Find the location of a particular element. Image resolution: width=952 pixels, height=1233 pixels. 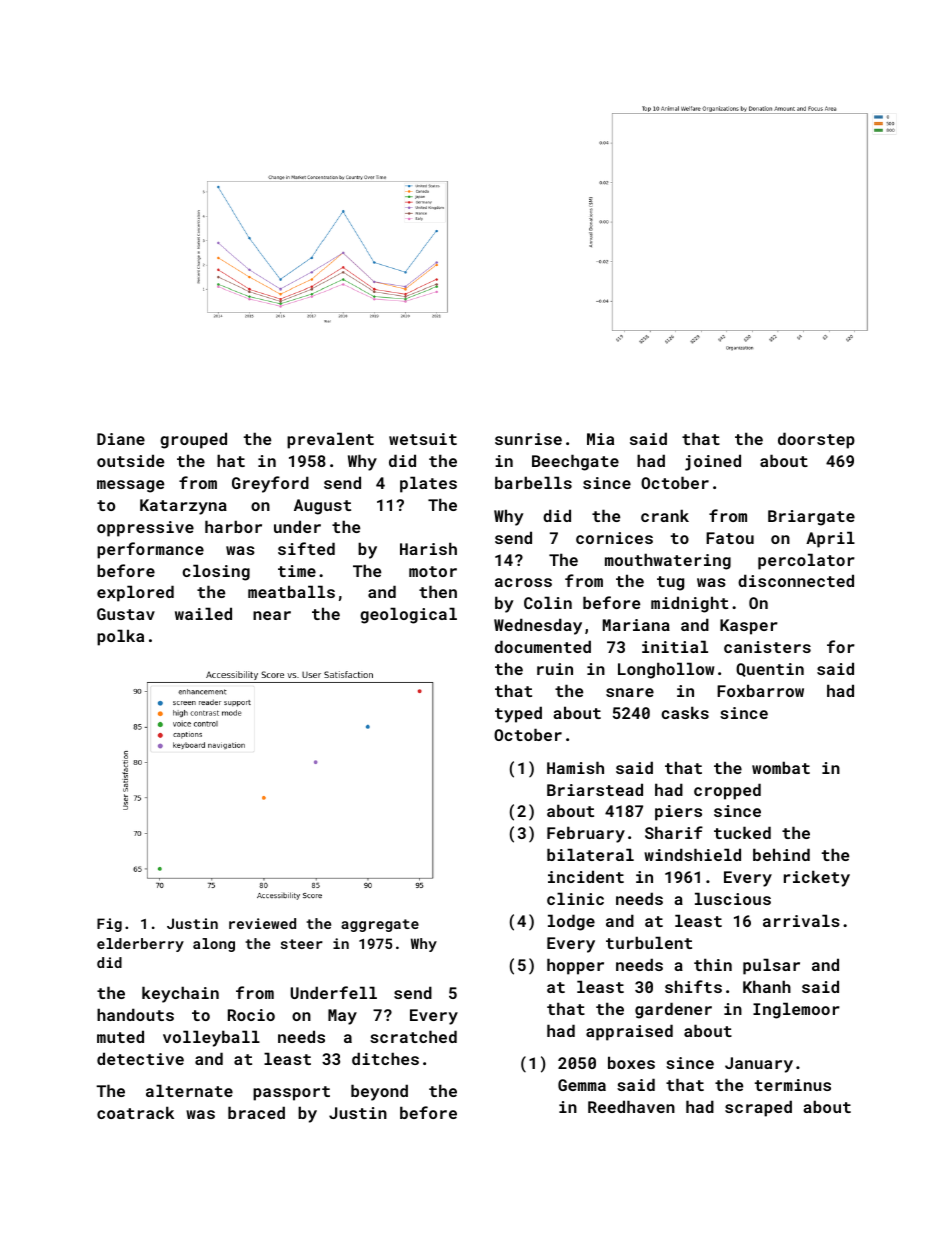

scratched is located at coordinates (413, 1036).
